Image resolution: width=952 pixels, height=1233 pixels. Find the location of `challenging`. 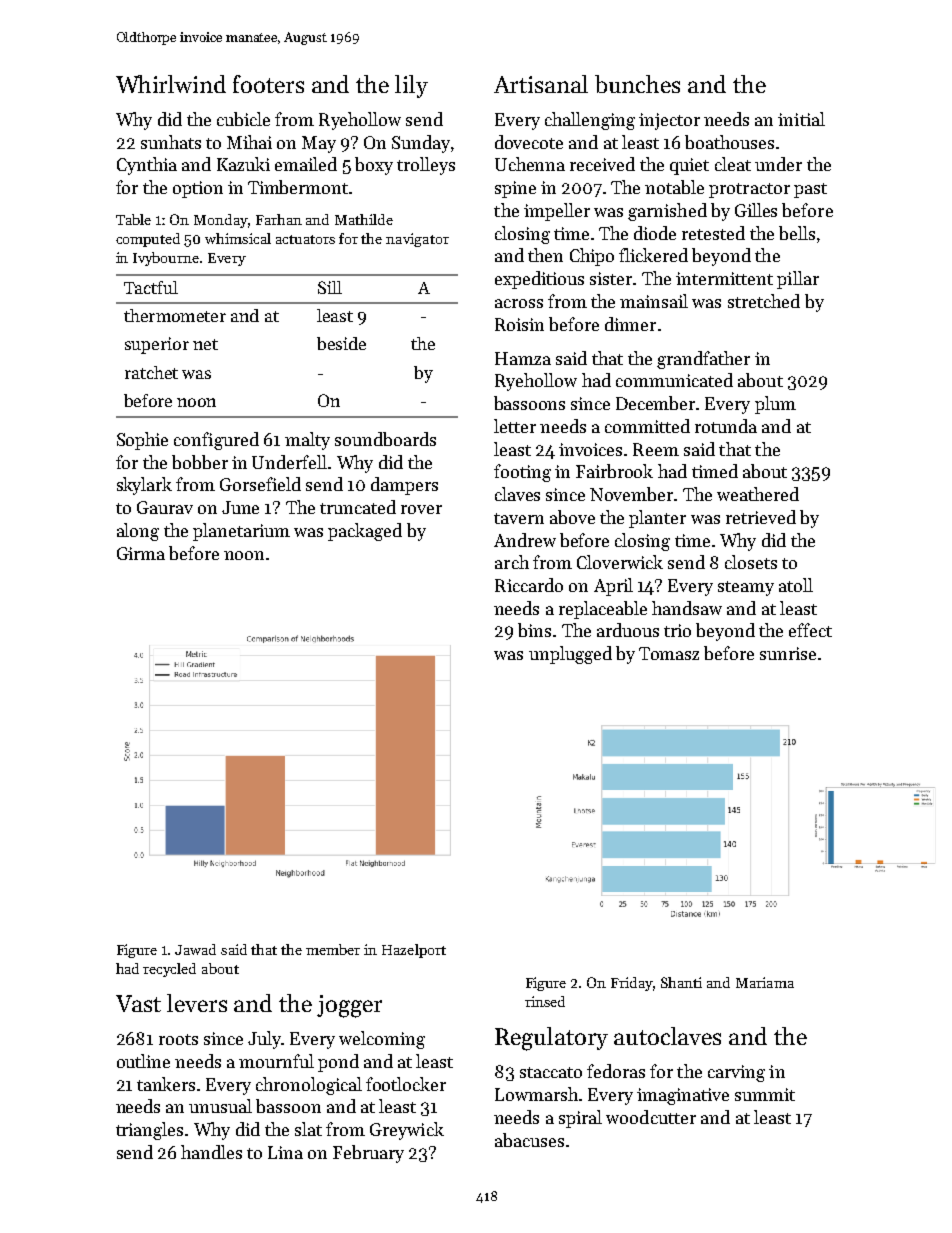

challenging is located at coordinates (590, 121).
